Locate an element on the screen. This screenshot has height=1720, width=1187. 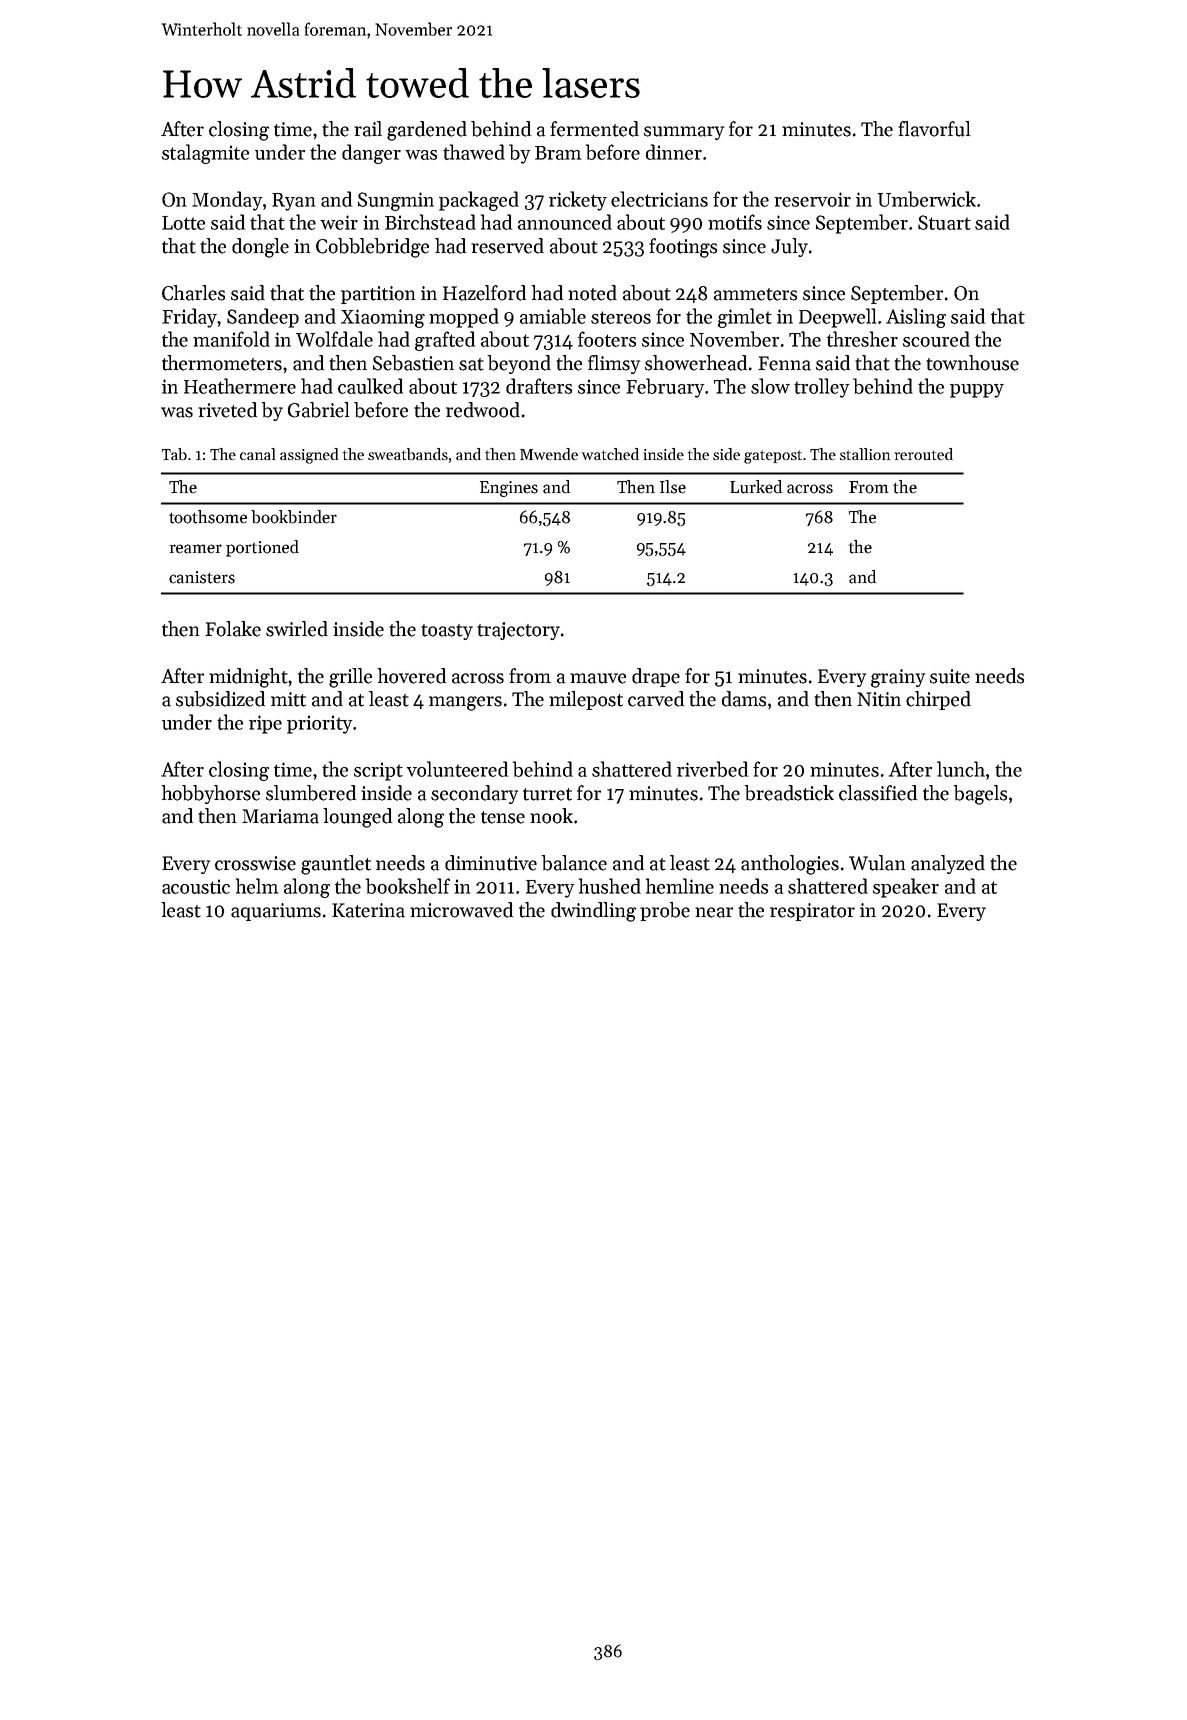
gimlet is located at coordinates (745, 318).
